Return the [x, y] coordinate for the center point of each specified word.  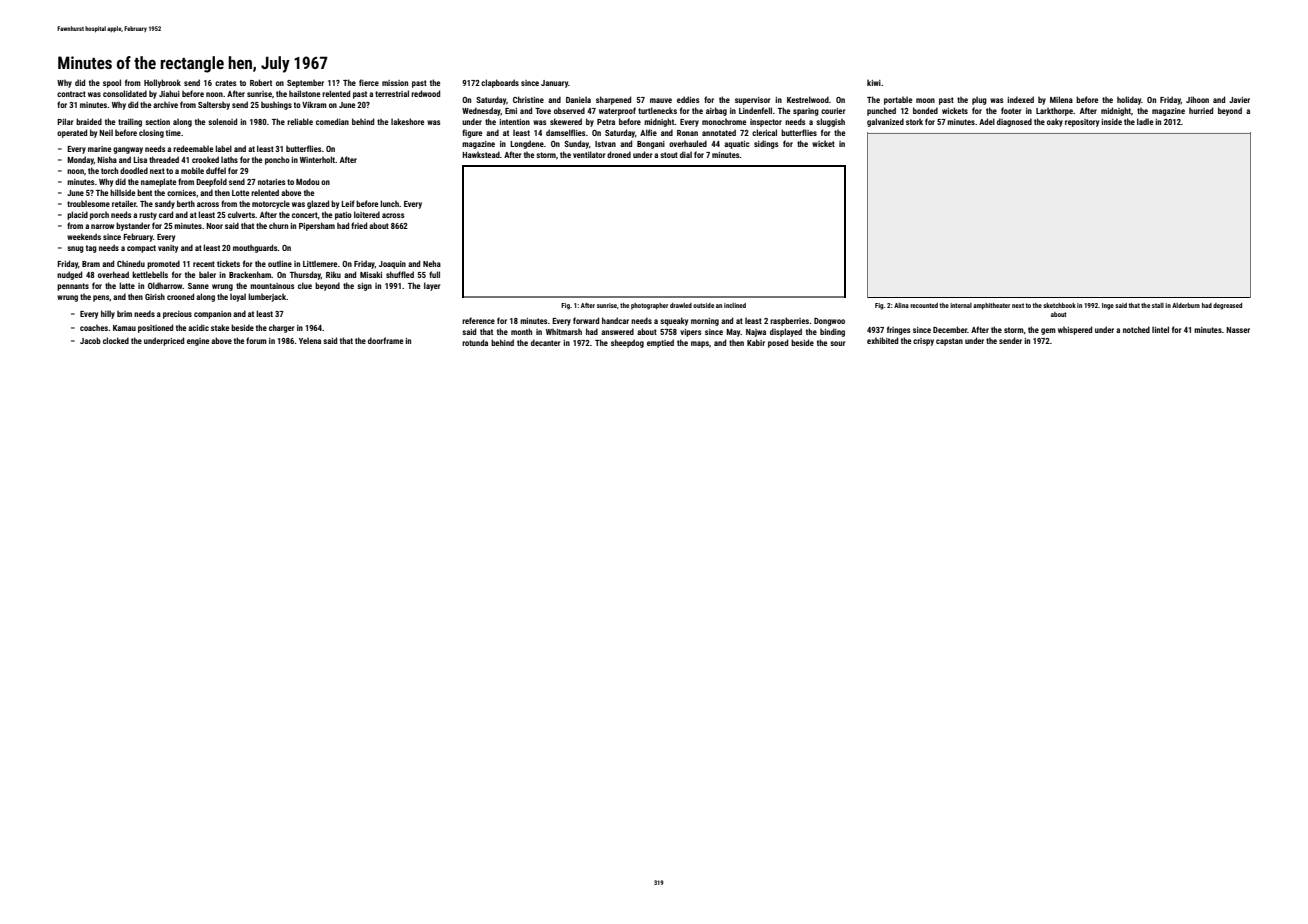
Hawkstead [481, 154]
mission [395, 83]
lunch [389, 203]
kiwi [874, 83]
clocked [116, 340]
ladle [1145, 121]
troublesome [88, 203]
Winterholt [317, 159]
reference [478, 320]
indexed [1020, 99]
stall [1158, 305]
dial [686, 154]
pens [101, 298]
